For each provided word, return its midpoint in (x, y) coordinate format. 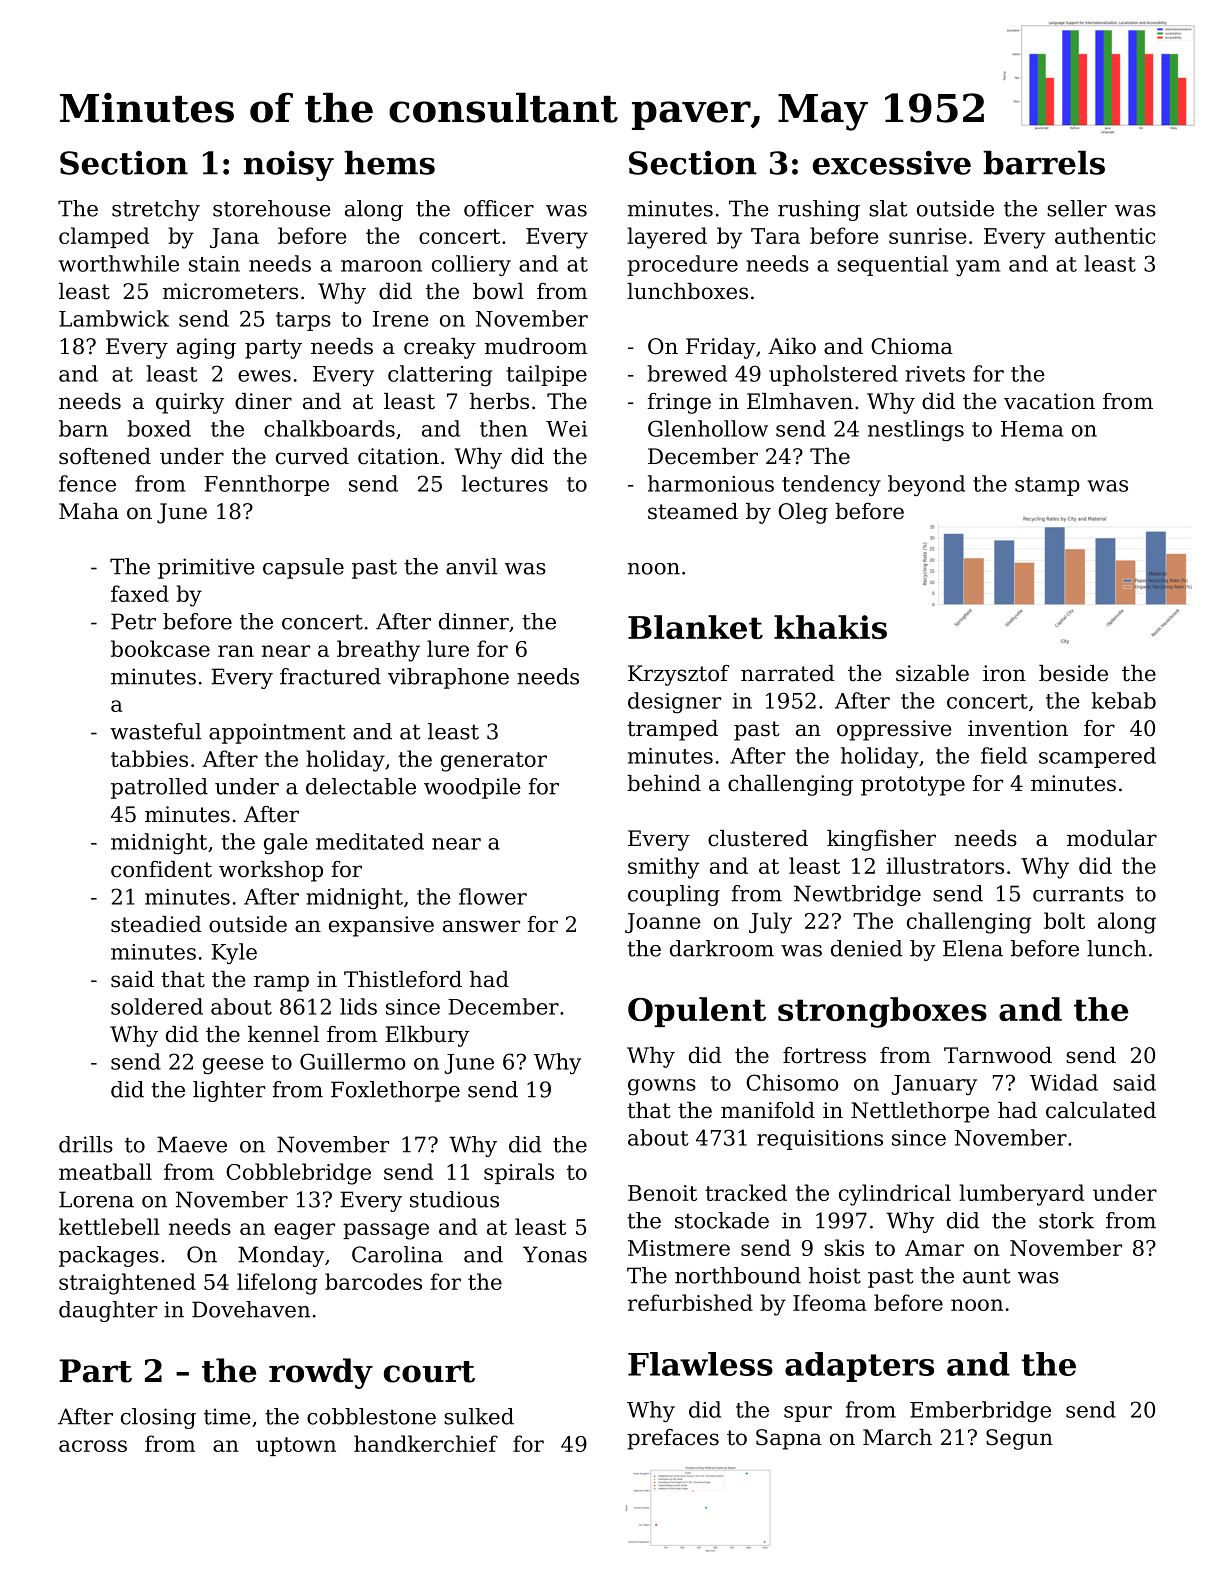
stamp (1047, 486)
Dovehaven (251, 1309)
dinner (474, 621)
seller (1077, 208)
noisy (289, 166)
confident (161, 869)
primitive (206, 568)
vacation (1049, 401)
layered (667, 238)
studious (454, 1199)
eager (304, 1231)
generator (494, 762)
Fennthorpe (266, 485)
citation (398, 456)
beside (1073, 673)
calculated (1101, 1110)
